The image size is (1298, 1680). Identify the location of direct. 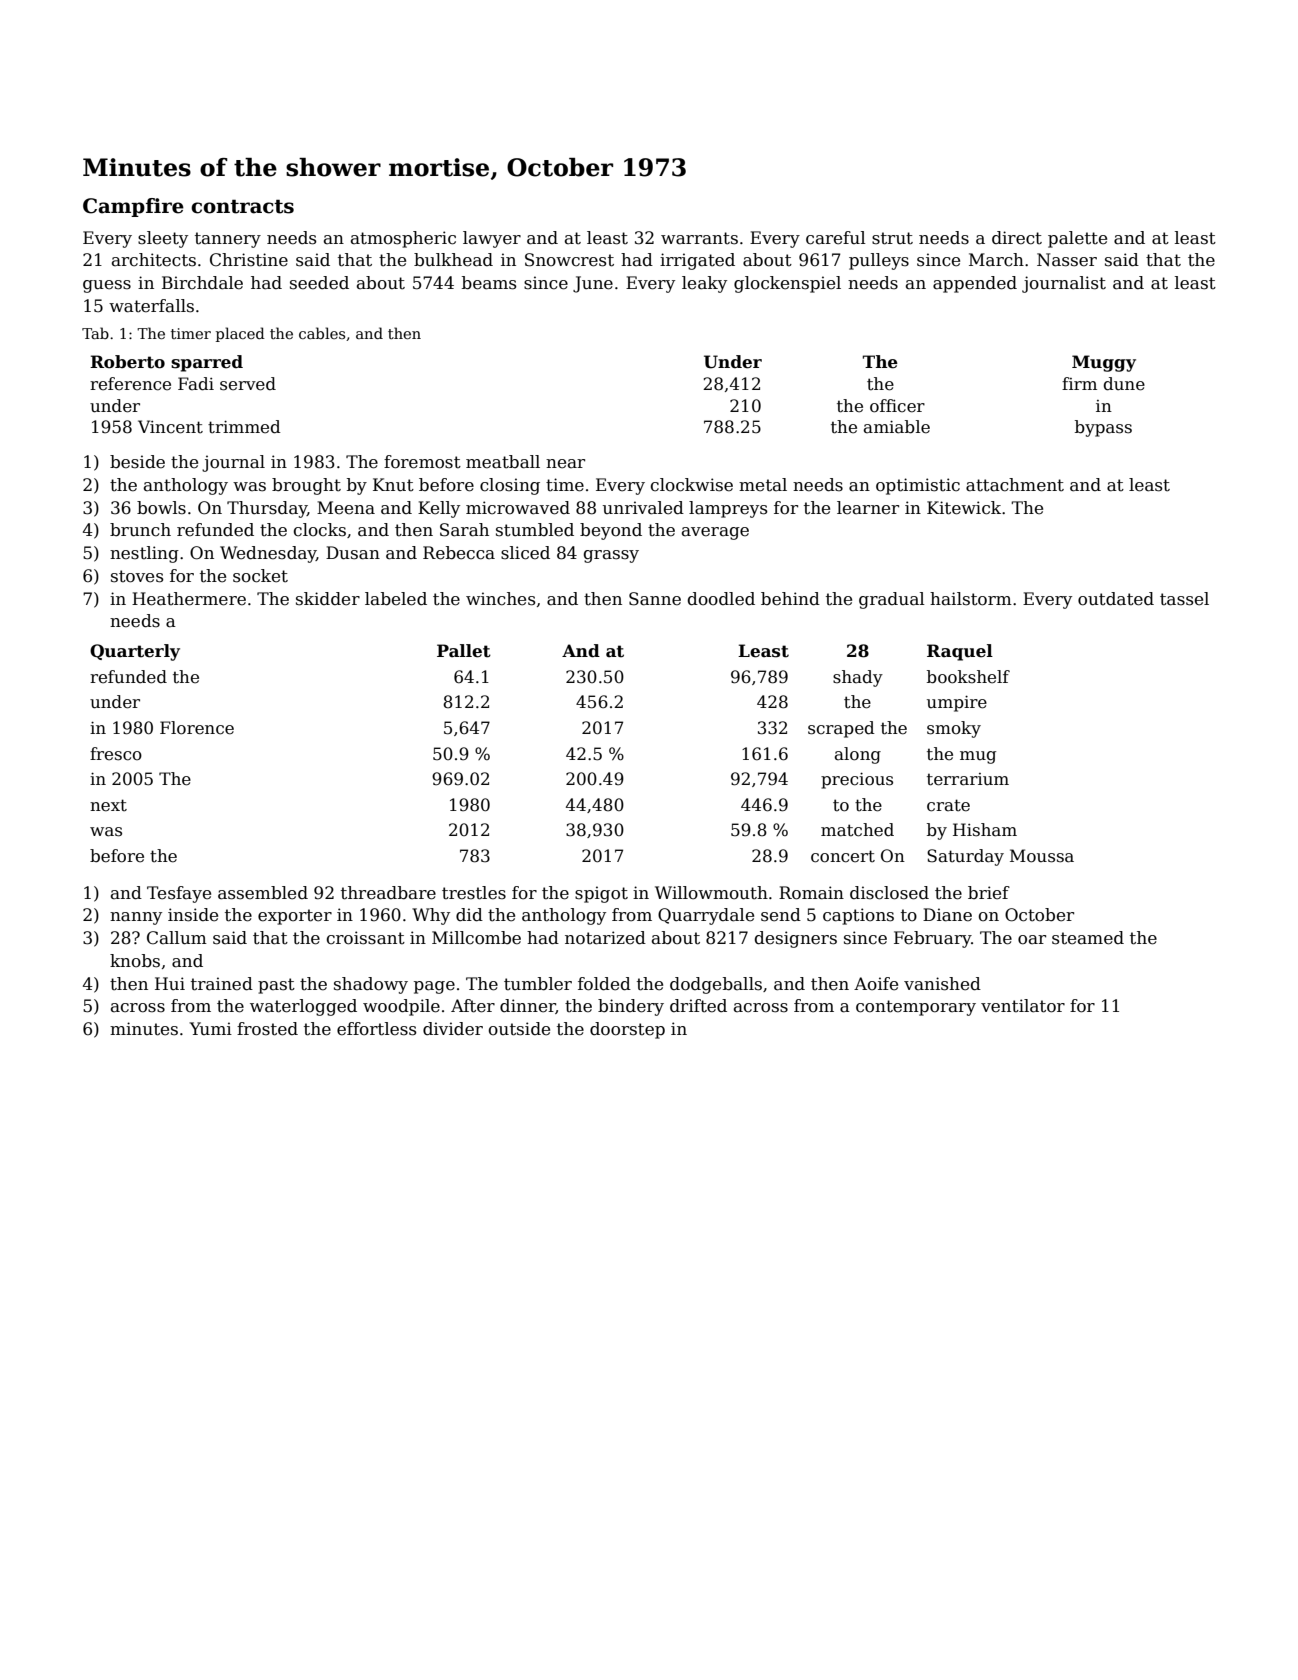
(1017, 238).
